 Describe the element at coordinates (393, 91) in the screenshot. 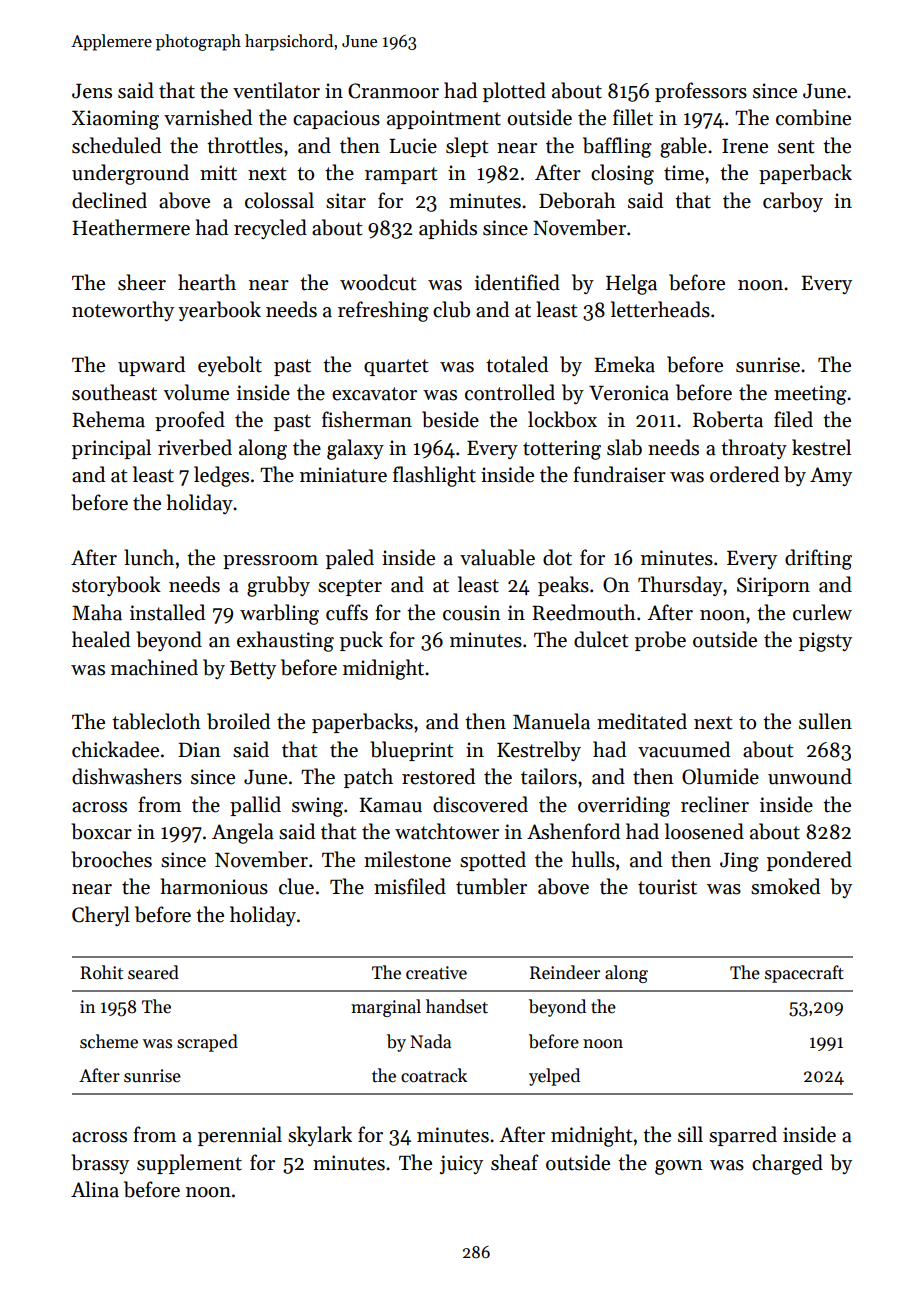

I see `Cranmoor` at that location.
